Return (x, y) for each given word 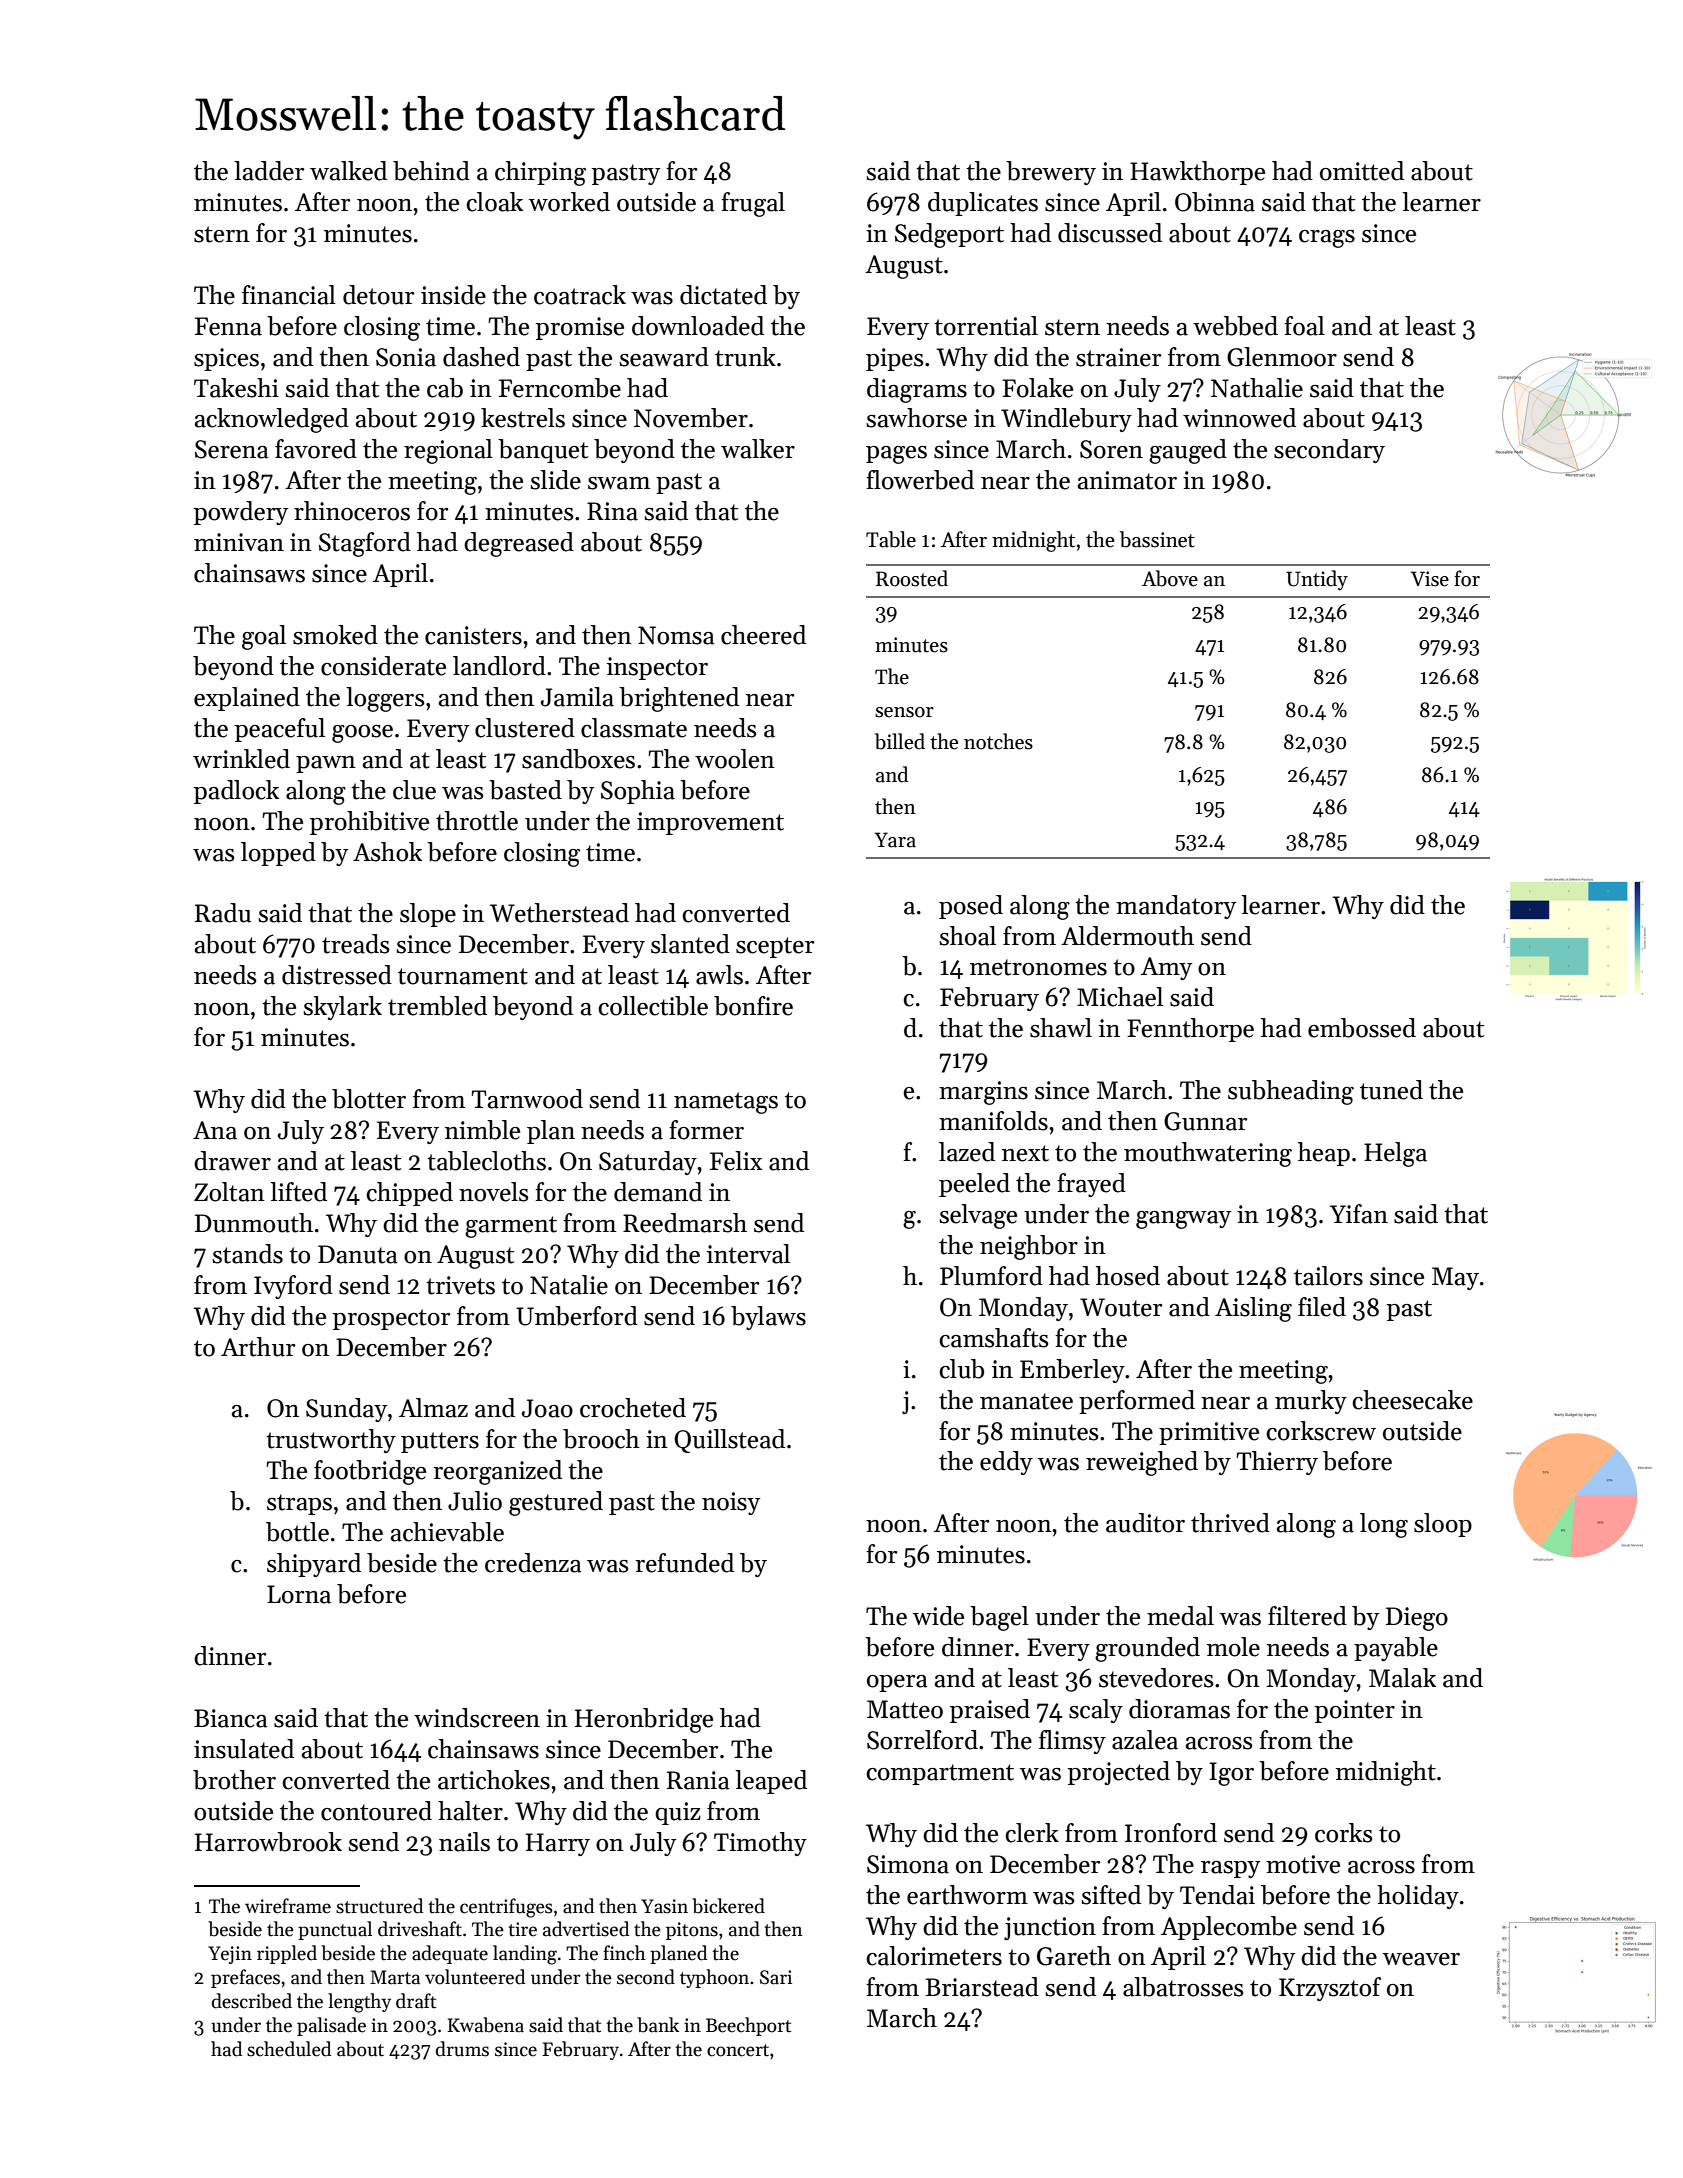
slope (428, 915)
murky (1311, 1402)
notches (998, 741)
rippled (287, 1954)
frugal (753, 204)
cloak (494, 202)
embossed (1362, 1028)
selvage (978, 1216)
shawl (1061, 1028)
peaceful (280, 730)
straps (299, 1504)
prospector (392, 1319)
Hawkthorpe (1197, 173)
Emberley (1072, 1371)
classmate (634, 728)
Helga (1395, 1154)
